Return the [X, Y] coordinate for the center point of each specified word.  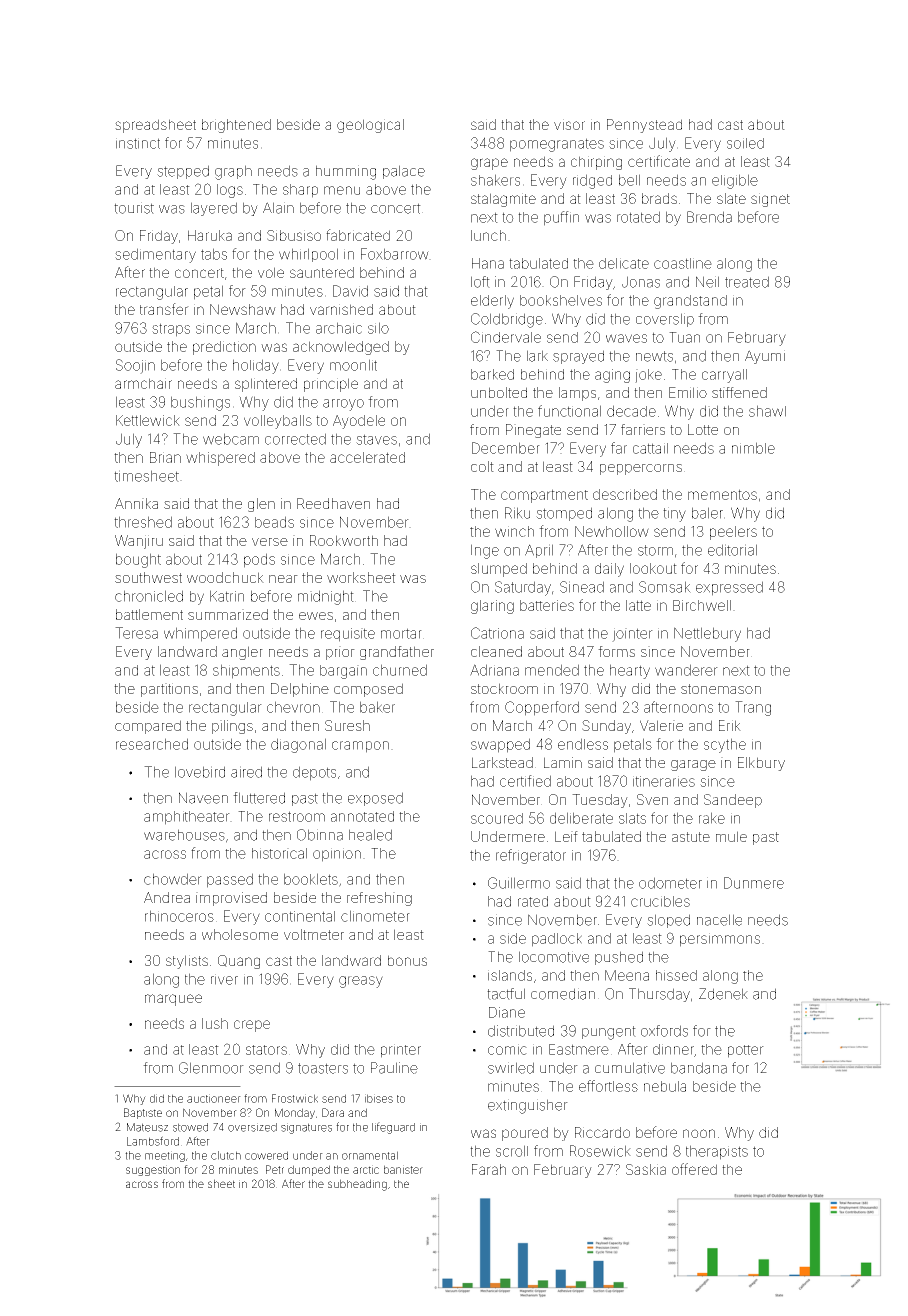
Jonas [641, 282]
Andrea [167, 897]
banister [403, 1169]
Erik [730, 725]
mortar [401, 633]
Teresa [136, 633]
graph [233, 172]
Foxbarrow [395, 254]
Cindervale [506, 337]
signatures [306, 1128]
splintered [266, 385]
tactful [506, 994]
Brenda [709, 217]
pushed [619, 958]
